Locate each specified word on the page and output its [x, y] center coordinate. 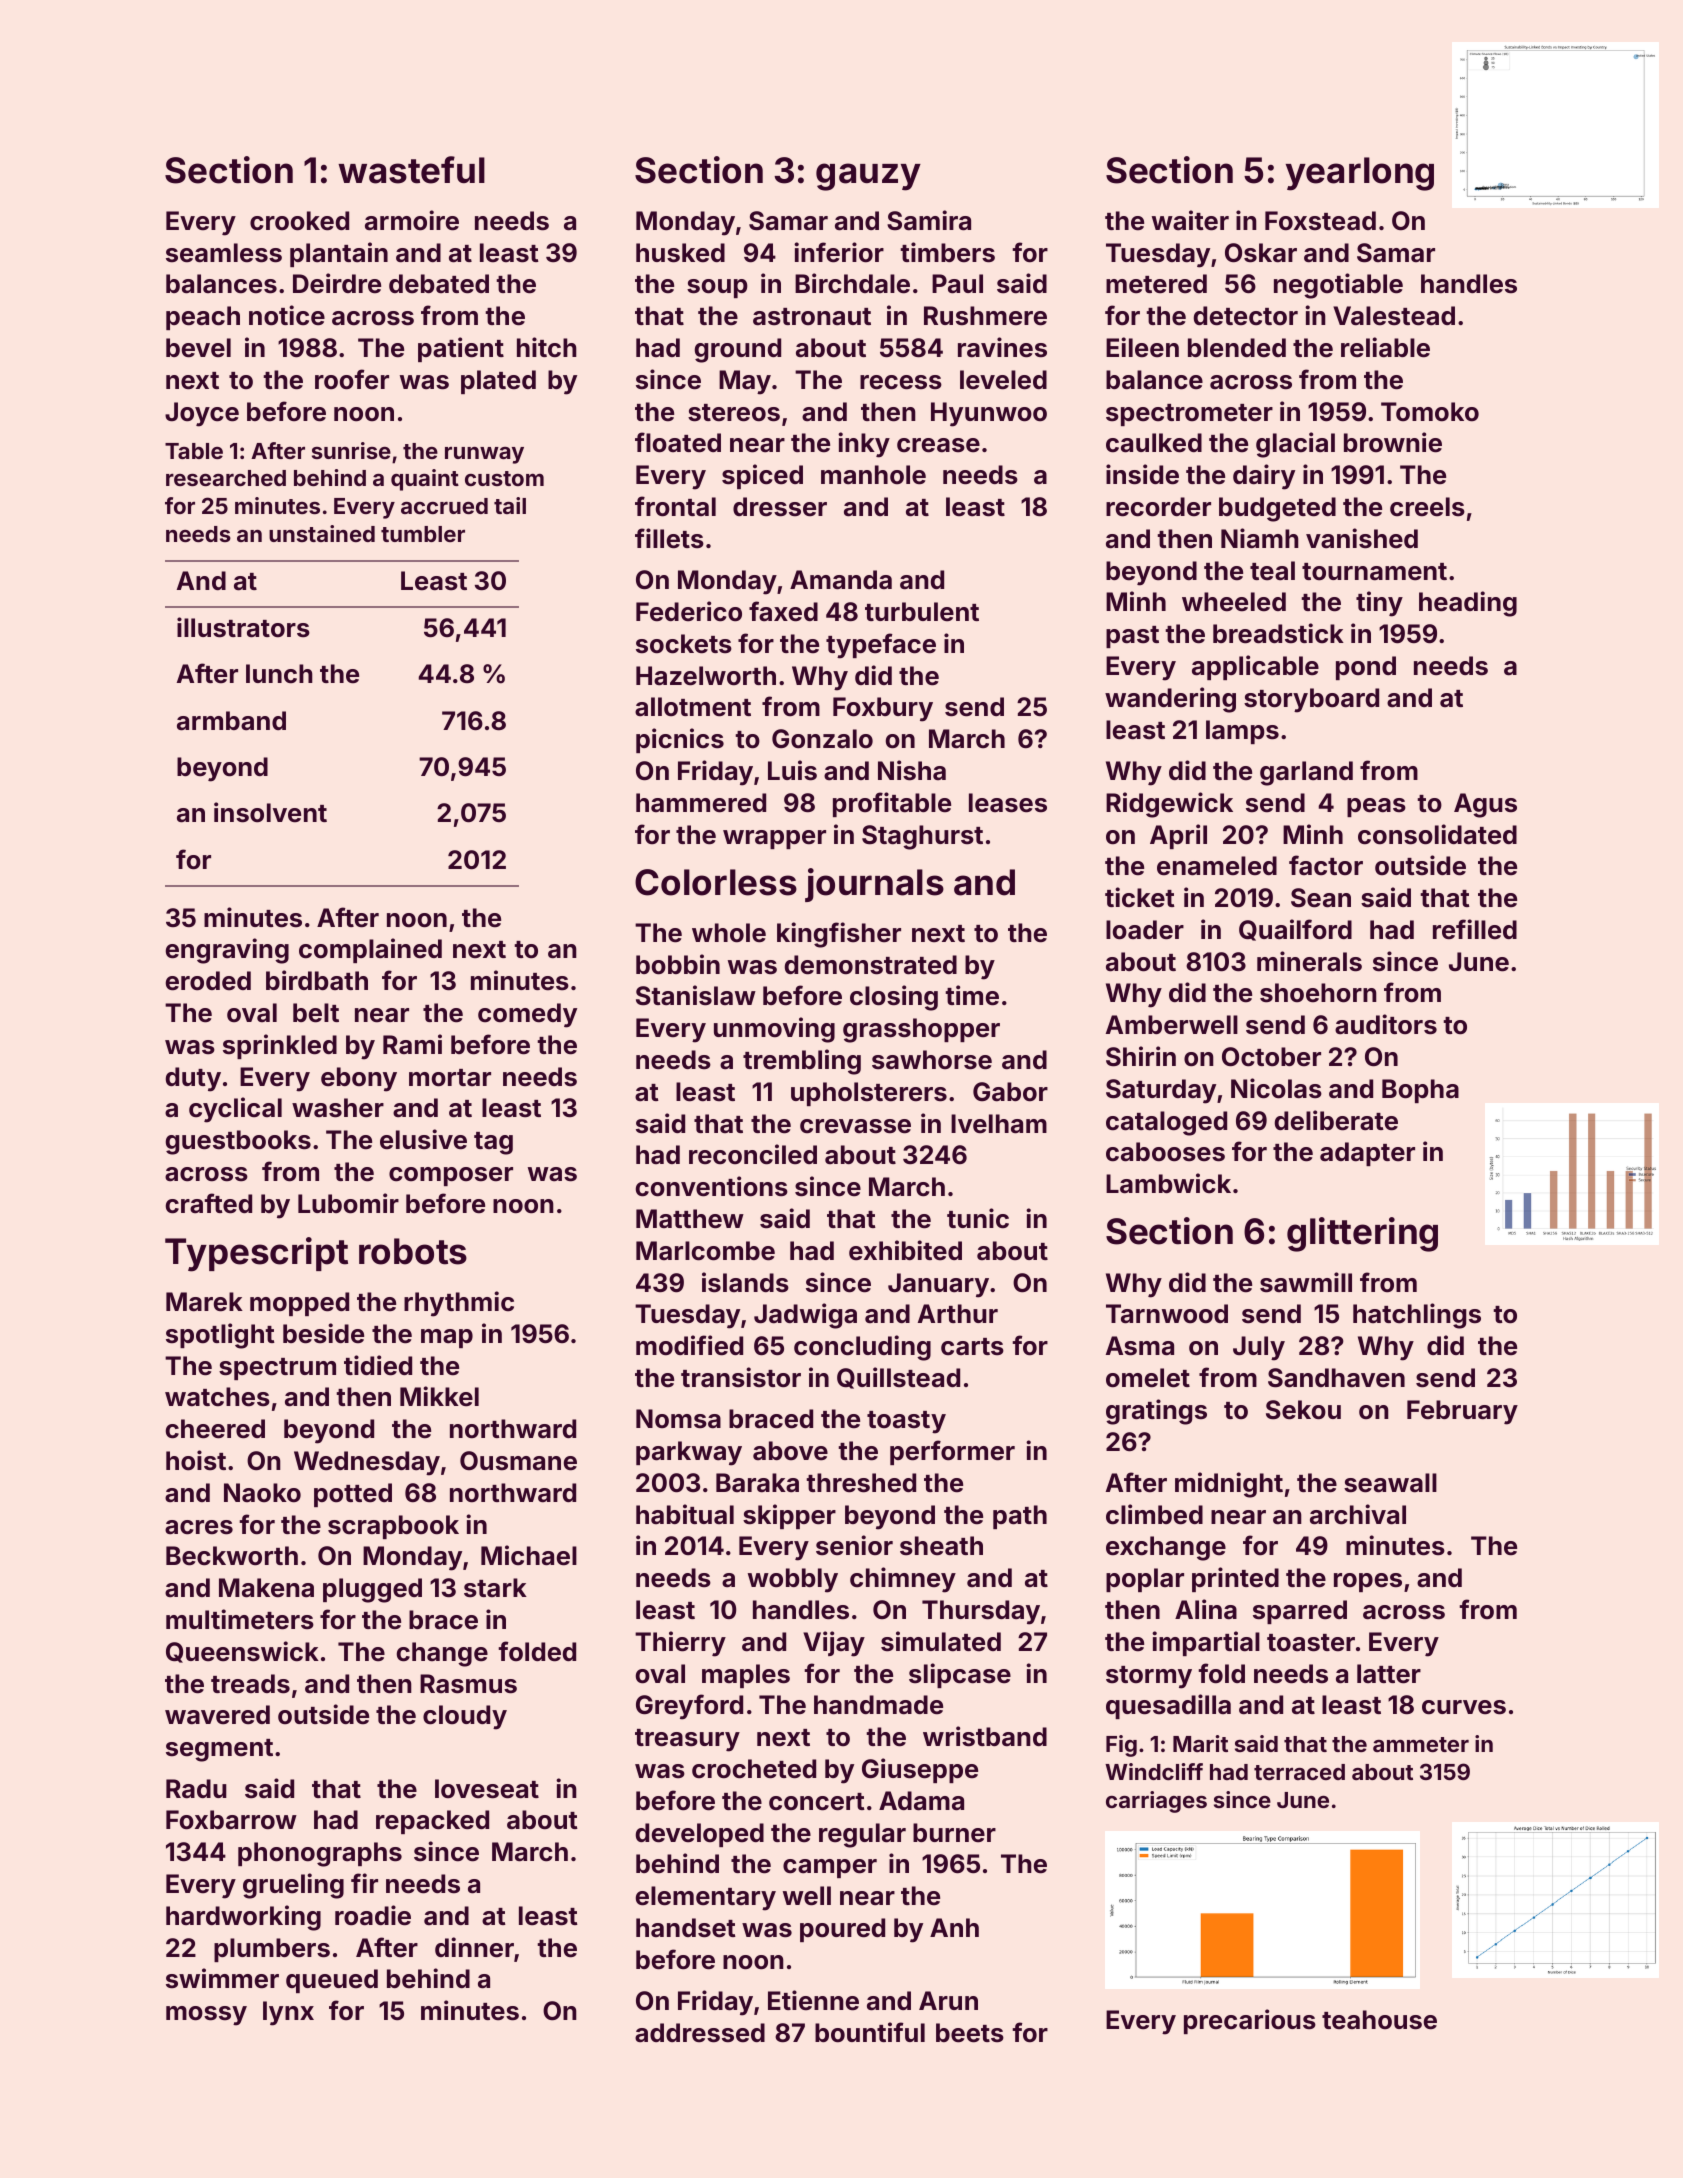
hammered [701, 803]
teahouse [1379, 2020]
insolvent [270, 812]
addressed [700, 2033]
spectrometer [1189, 415]
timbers [947, 252]
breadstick [1278, 633]
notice [287, 315]
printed [1235, 1579]
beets [970, 2033]
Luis [792, 770]
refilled [1475, 929]
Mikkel [439, 1396]
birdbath [317, 980]
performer [952, 1452]
